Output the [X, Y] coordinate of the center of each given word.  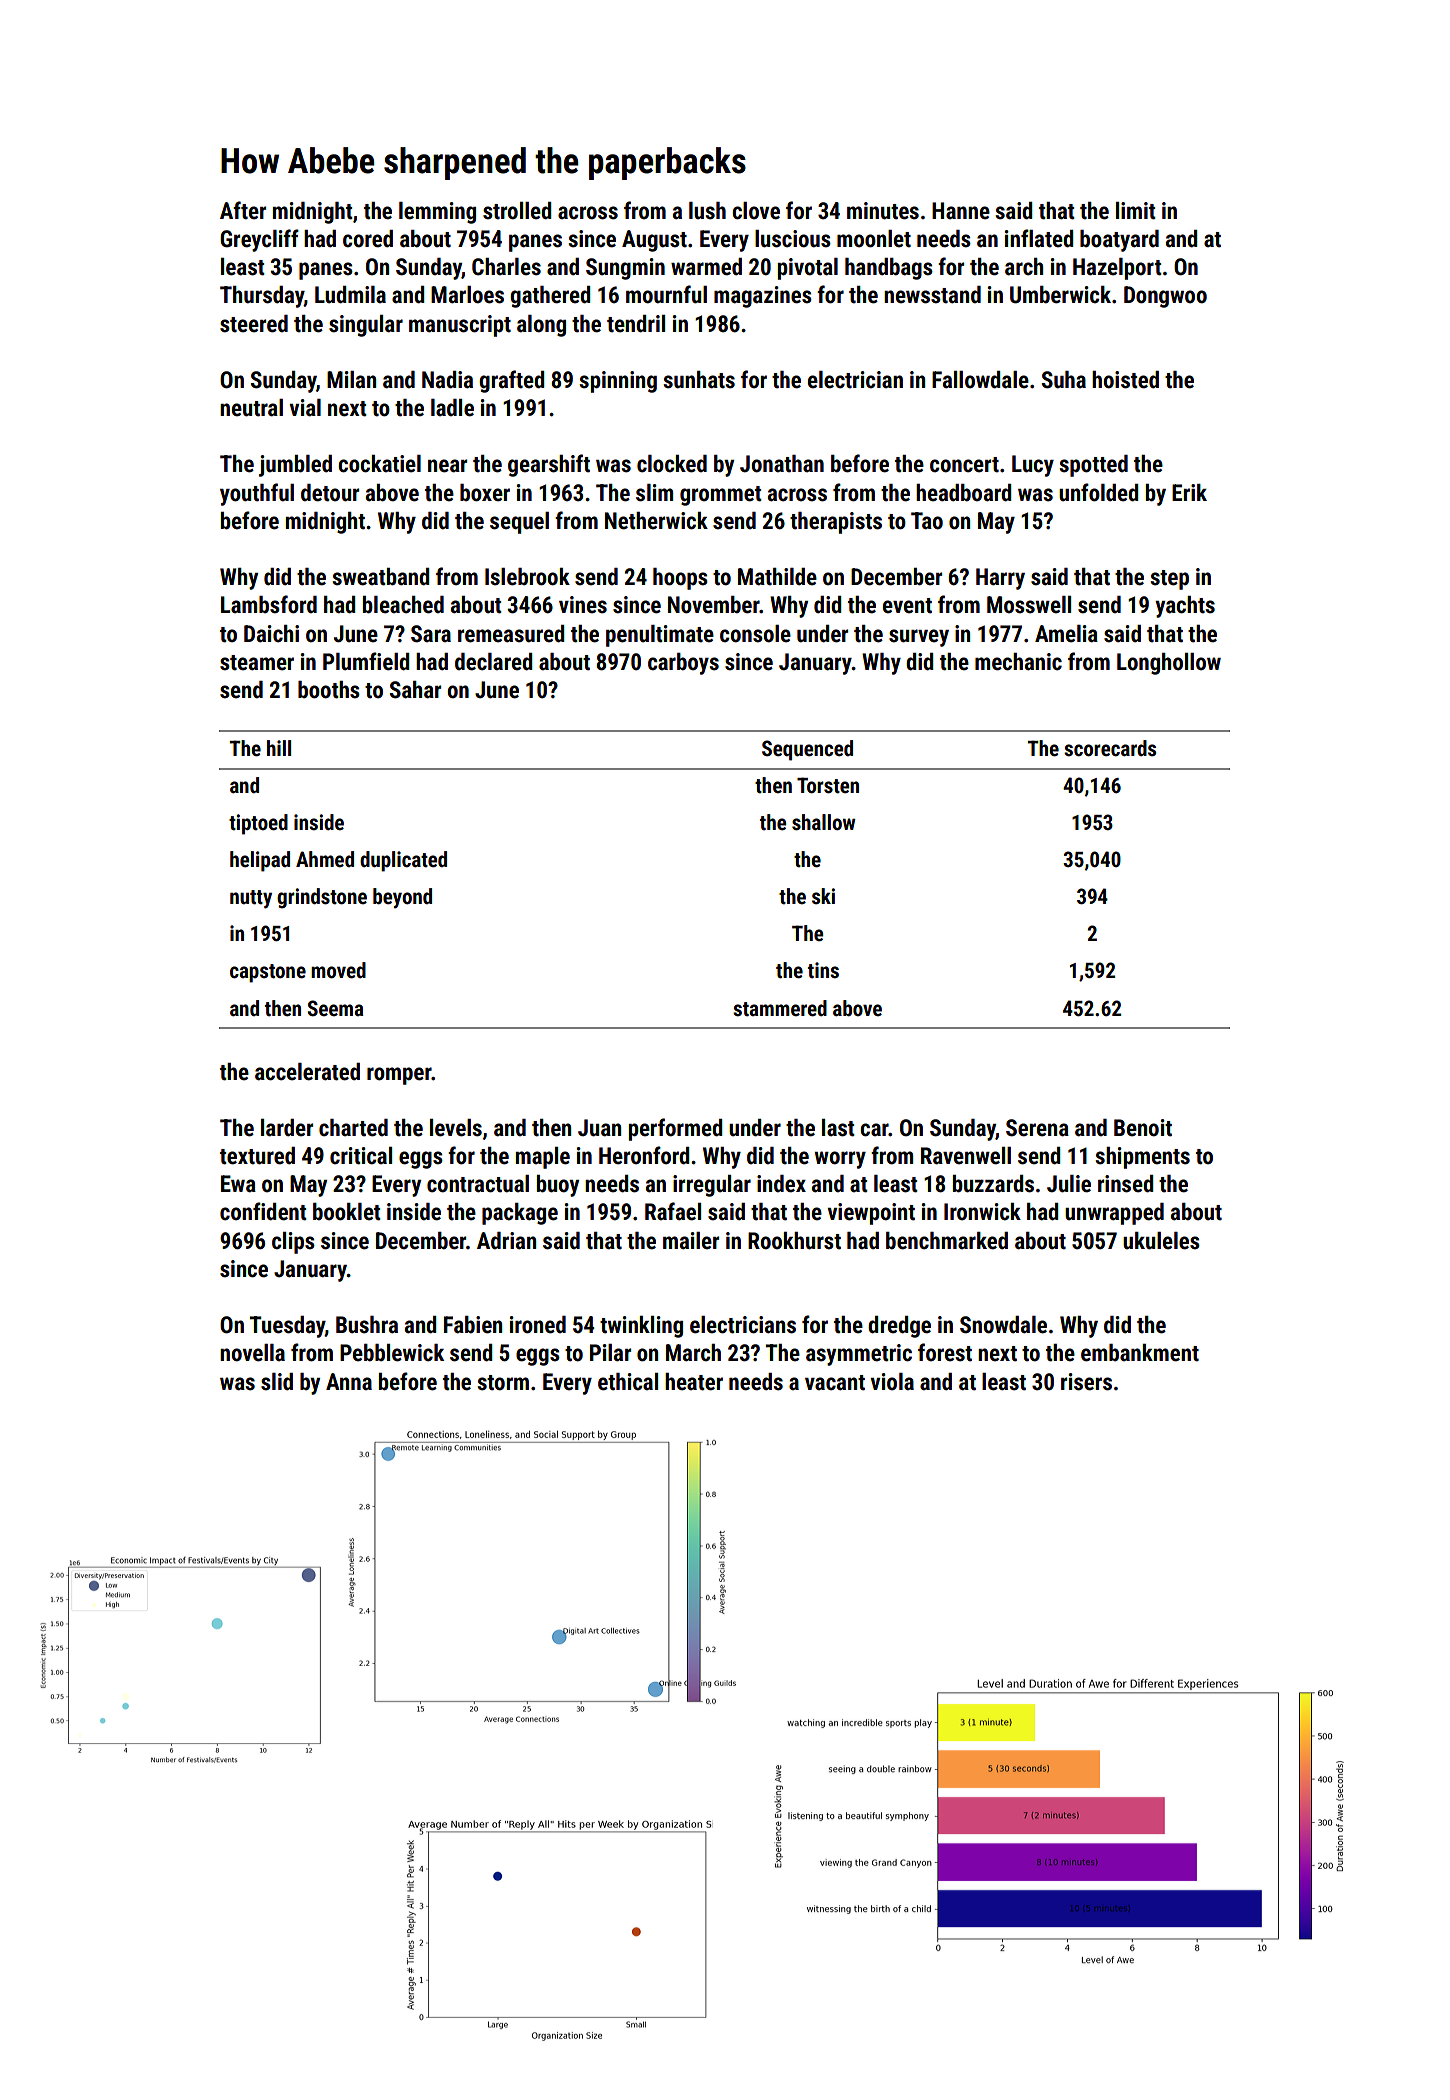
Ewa [238, 1184]
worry [840, 1160]
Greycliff [259, 240]
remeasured [511, 634]
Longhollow [1169, 664]
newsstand [932, 295]
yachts [1185, 607]
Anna [349, 1381]
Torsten [828, 785]
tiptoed [258, 824]
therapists [836, 523]
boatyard [1119, 241]
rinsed [1126, 1184]
